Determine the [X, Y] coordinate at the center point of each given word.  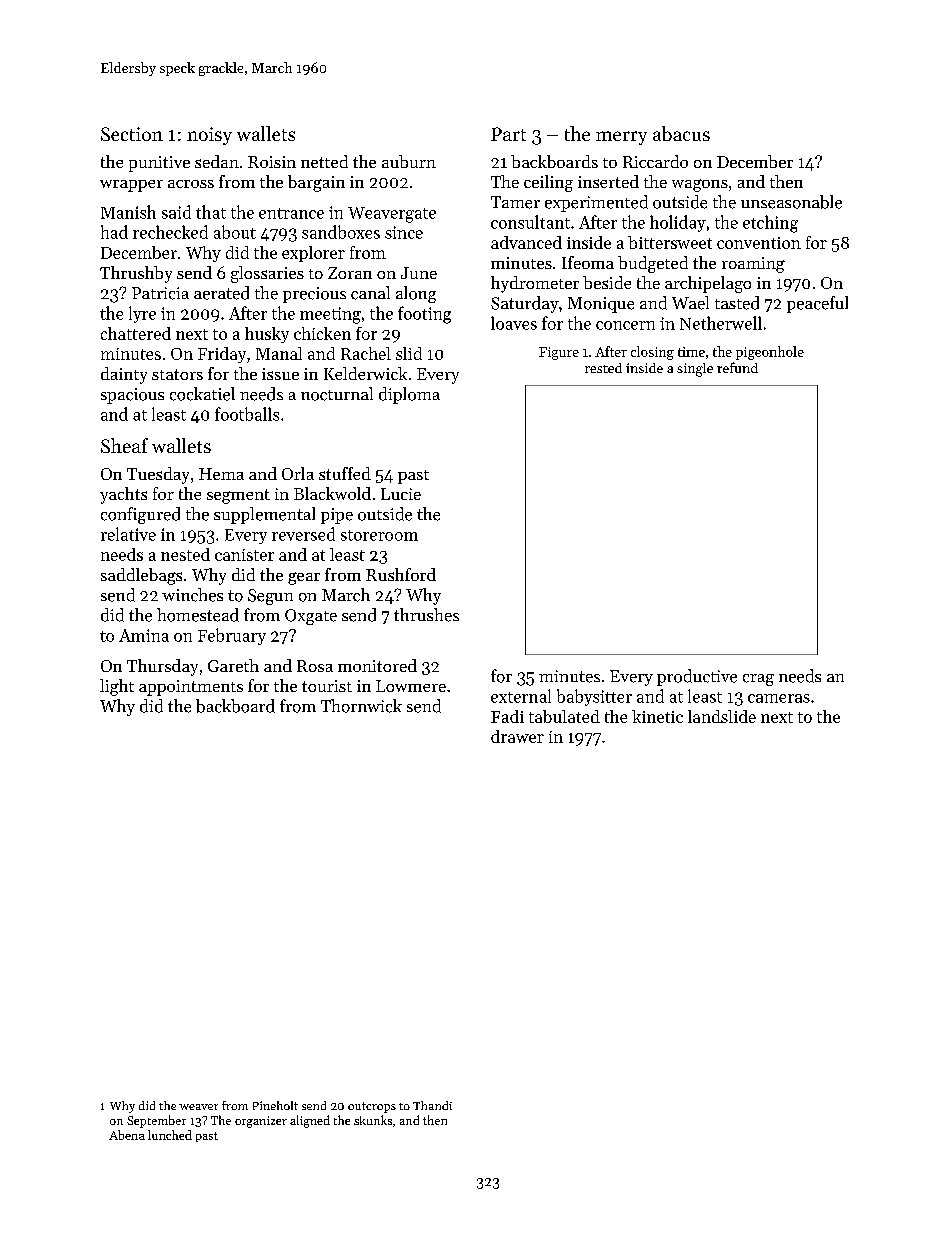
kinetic [657, 716]
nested [185, 554]
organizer [261, 1122]
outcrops [372, 1107]
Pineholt [275, 1105]
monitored [377, 665]
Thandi [432, 1105]
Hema [221, 474]
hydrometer [535, 284]
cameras [779, 698]
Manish [128, 212]
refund [737, 367]
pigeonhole [770, 353]
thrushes [426, 615]
